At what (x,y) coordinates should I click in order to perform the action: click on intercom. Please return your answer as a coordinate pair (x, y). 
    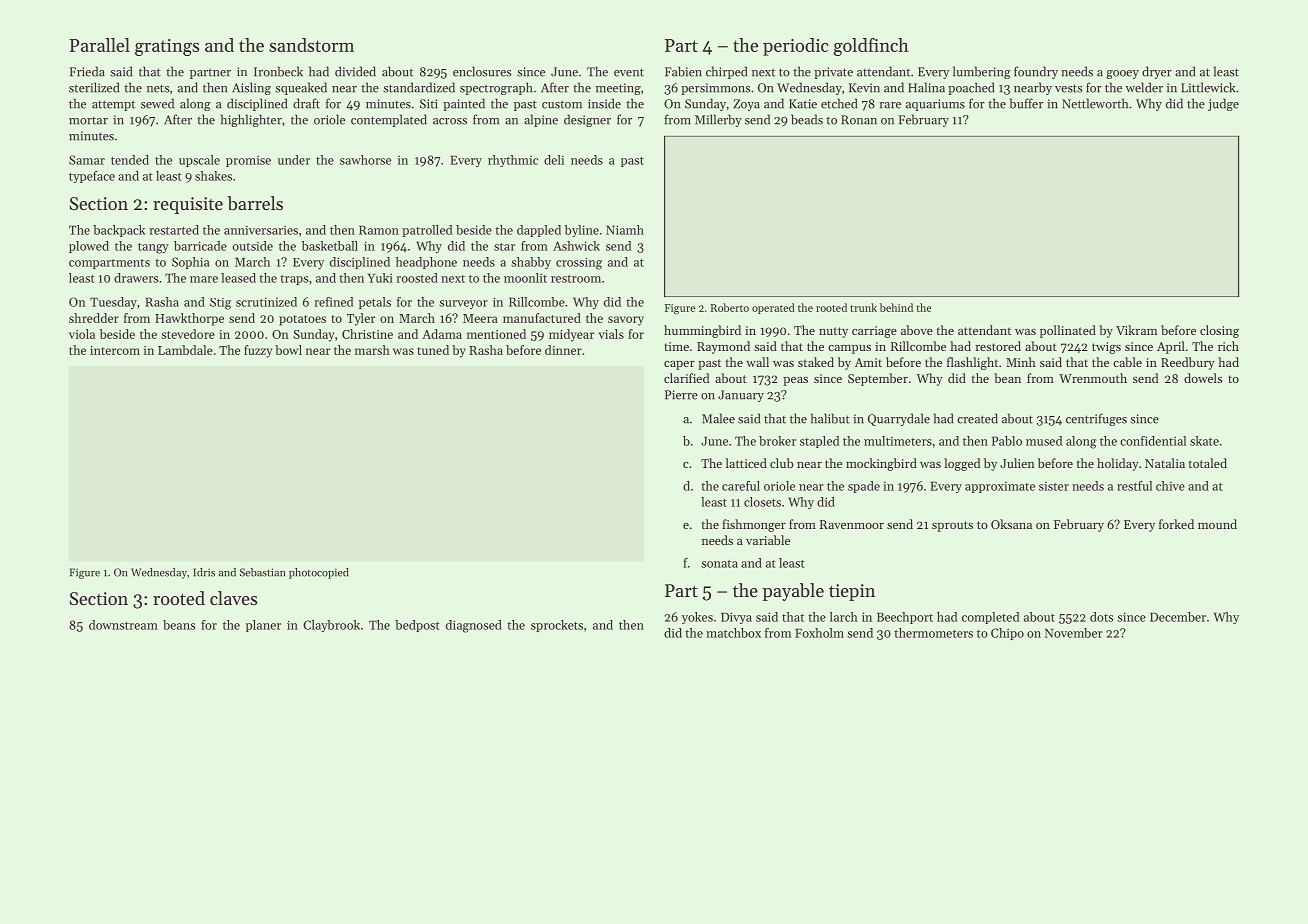
    Looking at the image, I should click on (115, 350).
